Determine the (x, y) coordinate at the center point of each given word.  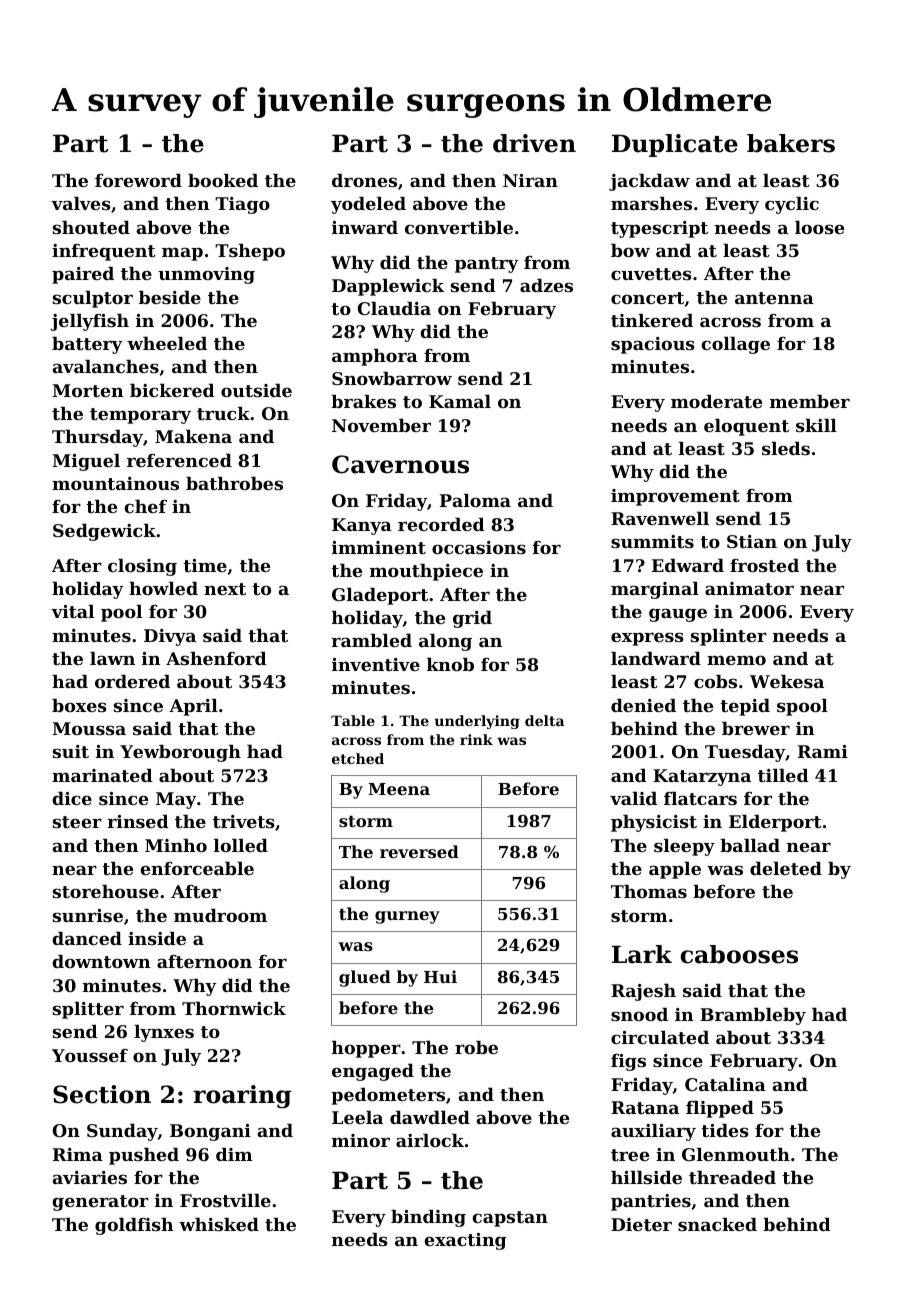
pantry (487, 265)
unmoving (206, 275)
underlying (477, 722)
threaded (732, 1177)
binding (428, 1218)
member (810, 401)
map (182, 254)
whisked (219, 1224)
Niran (530, 180)
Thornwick (234, 1008)
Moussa (89, 728)
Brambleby (753, 1016)
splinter (729, 637)
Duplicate (675, 145)
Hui (440, 976)
